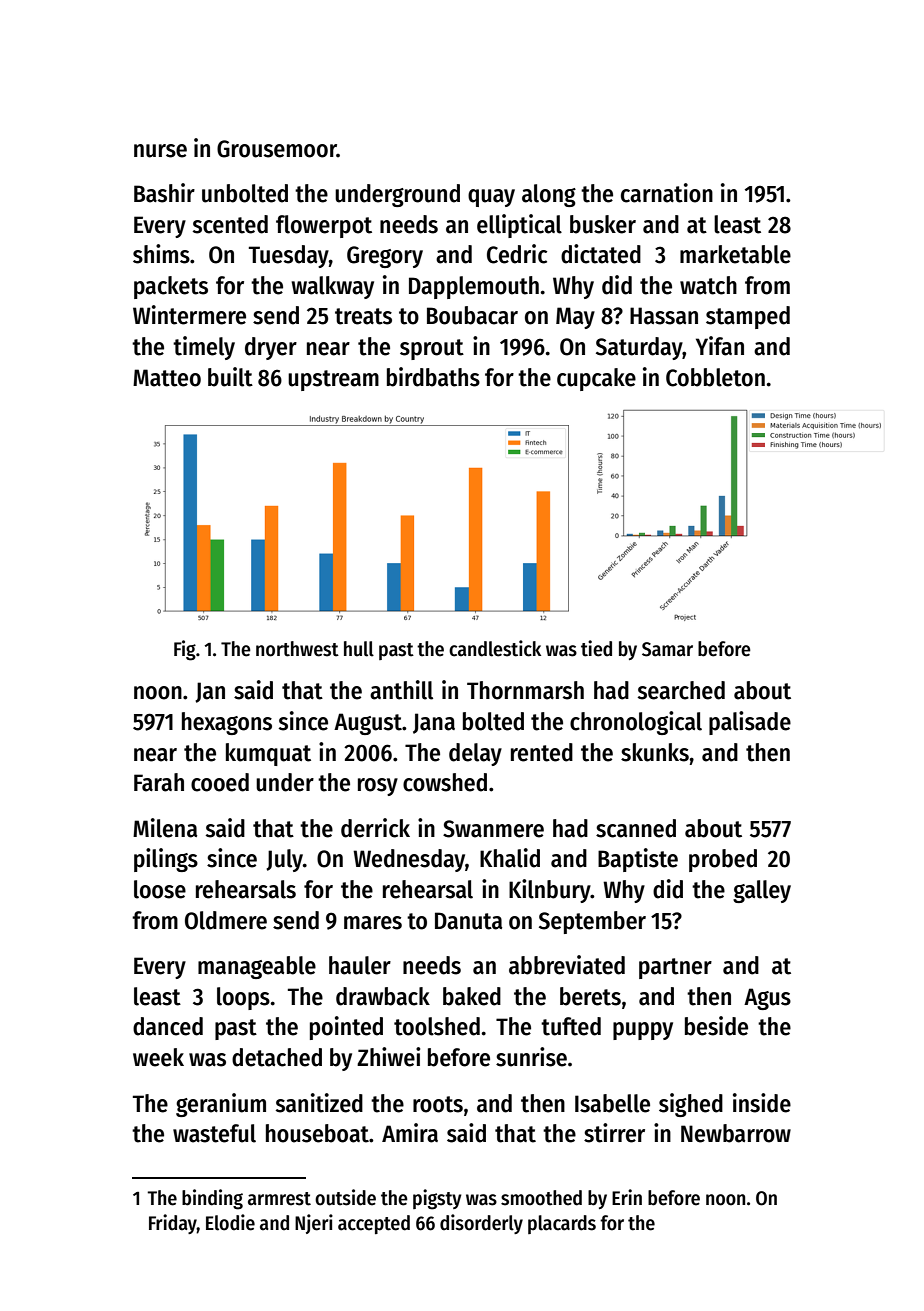  Describe the element at coordinates (168, 1026) in the document. I see `danced` at that location.
